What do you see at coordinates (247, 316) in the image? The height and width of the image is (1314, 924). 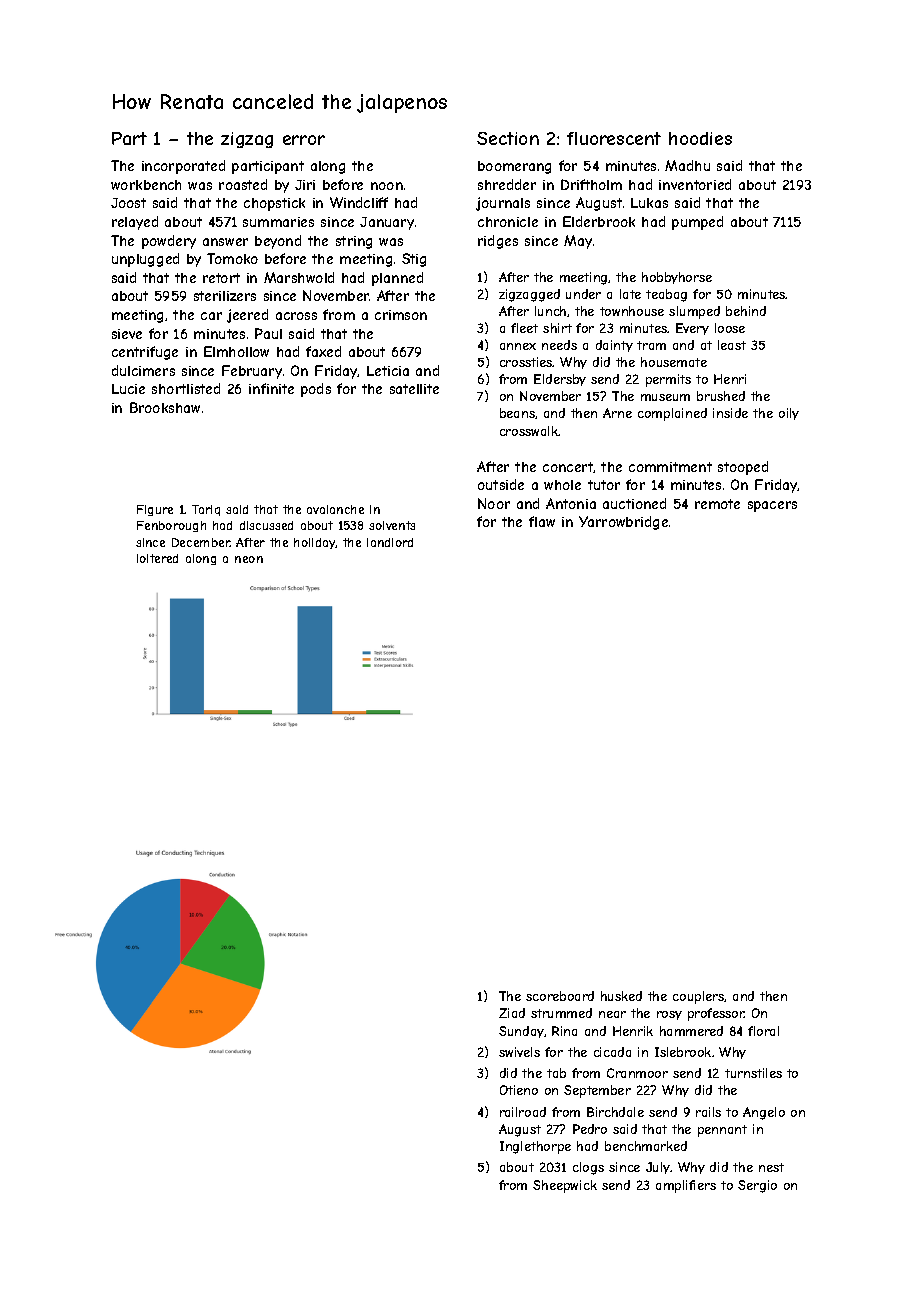 I see `jeered` at bounding box center [247, 316].
